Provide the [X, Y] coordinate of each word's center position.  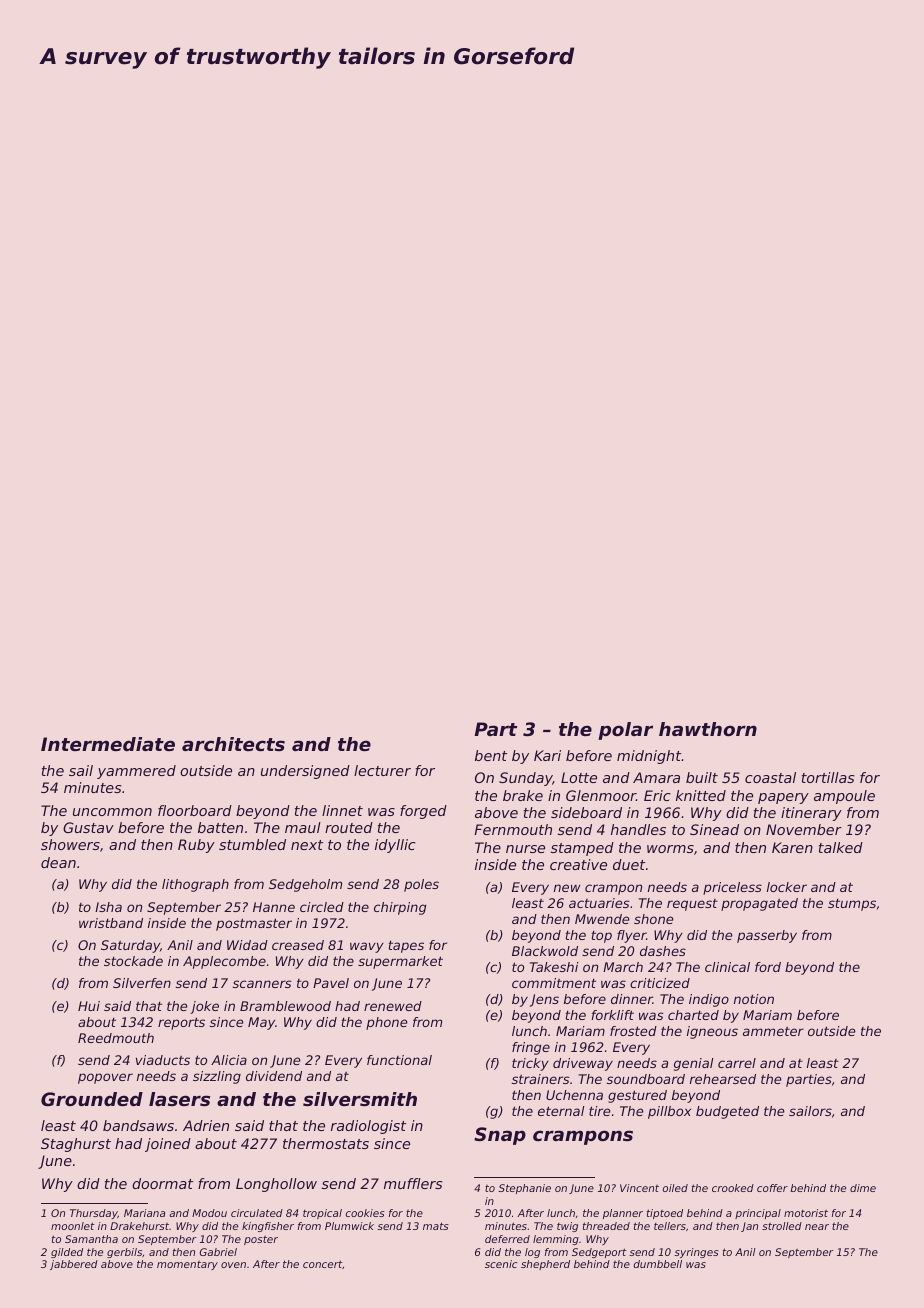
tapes [406, 947]
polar [625, 731]
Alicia [229, 1060]
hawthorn [708, 729]
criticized [660, 983]
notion [754, 999]
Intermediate [108, 744]
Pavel [331, 983]
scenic [501, 1264]
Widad [247, 945]
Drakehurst [139, 1226]
